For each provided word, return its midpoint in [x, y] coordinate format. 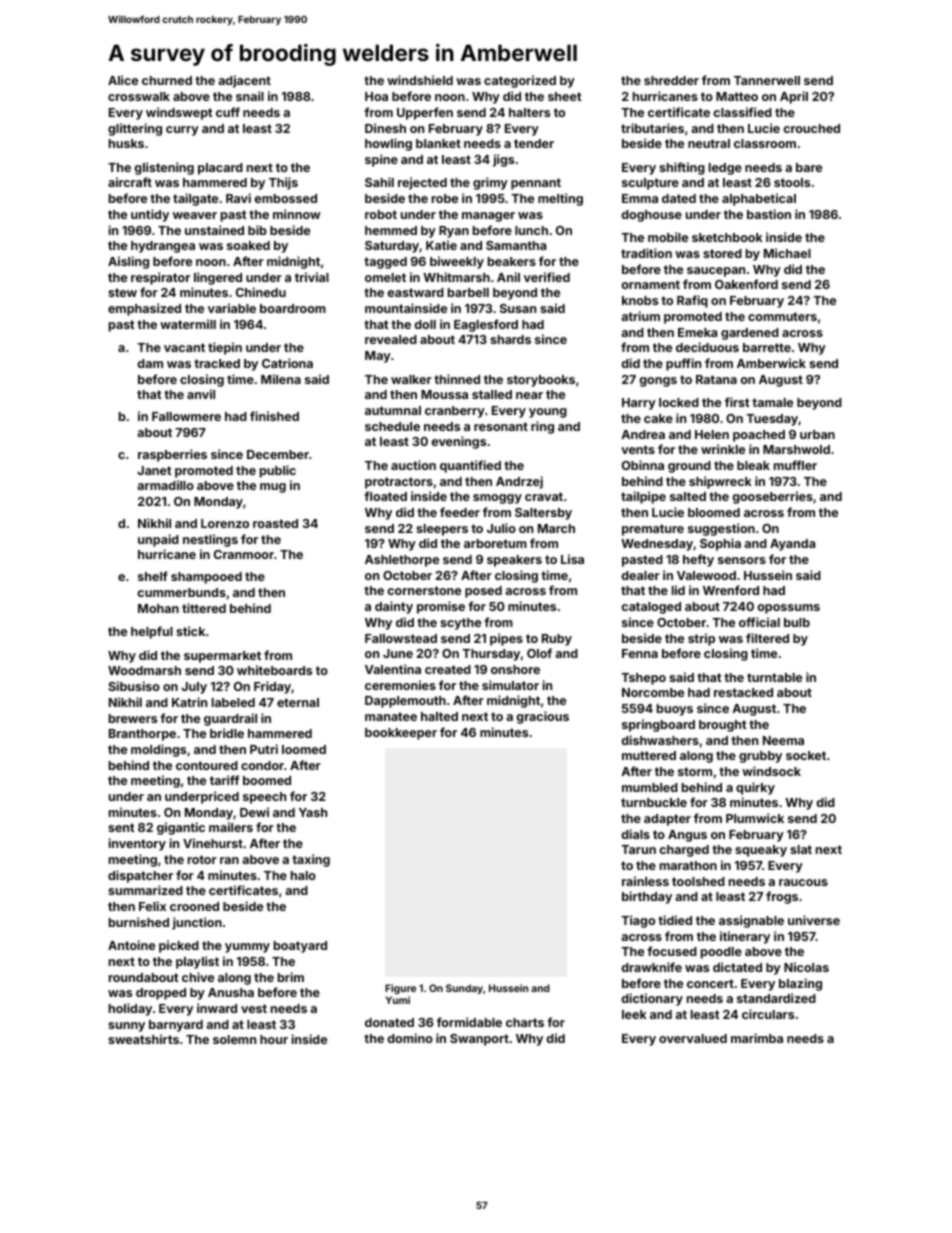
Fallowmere [186, 416]
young [548, 413]
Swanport [479, 1040]
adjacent [244, 81]
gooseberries [772, 497]
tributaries [652, 128]
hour [274, 1039]
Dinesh [385, 128]
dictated [737, 967]
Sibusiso [134, 686]
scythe [460, 624]
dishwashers [660, 740]
